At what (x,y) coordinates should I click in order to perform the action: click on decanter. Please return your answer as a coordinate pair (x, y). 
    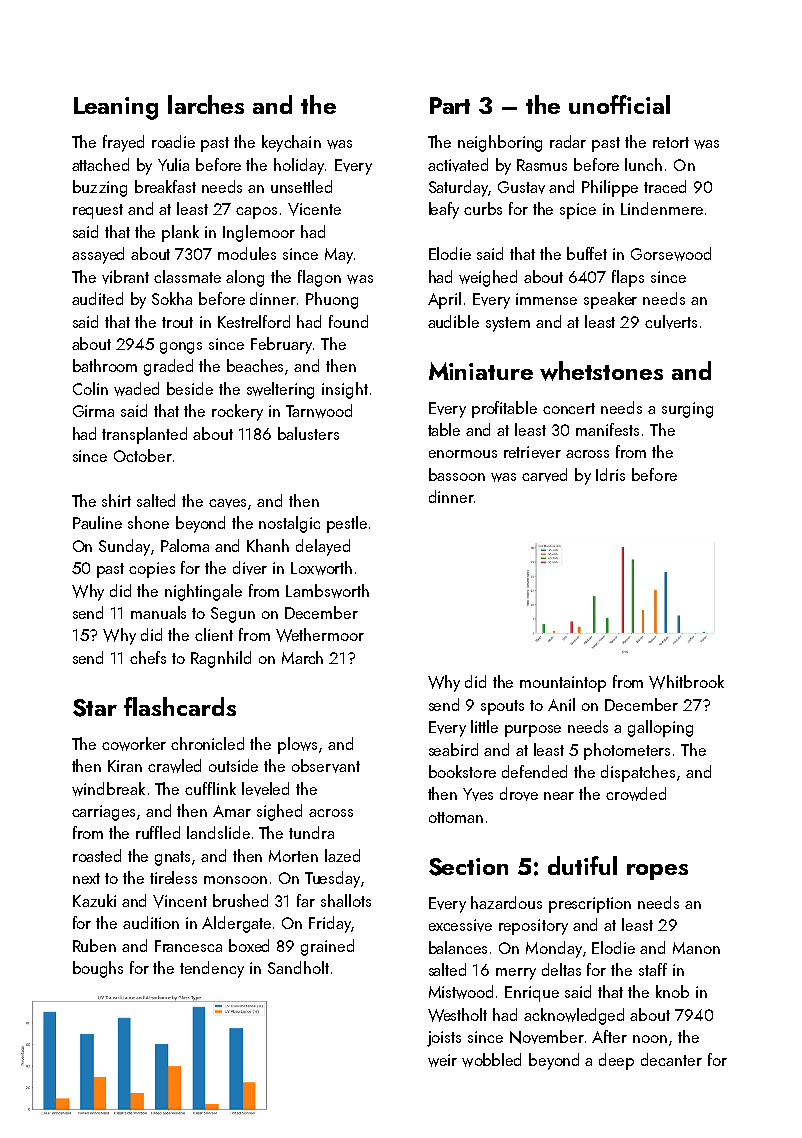
    Looking at the image, I should click on (671, 1059).
